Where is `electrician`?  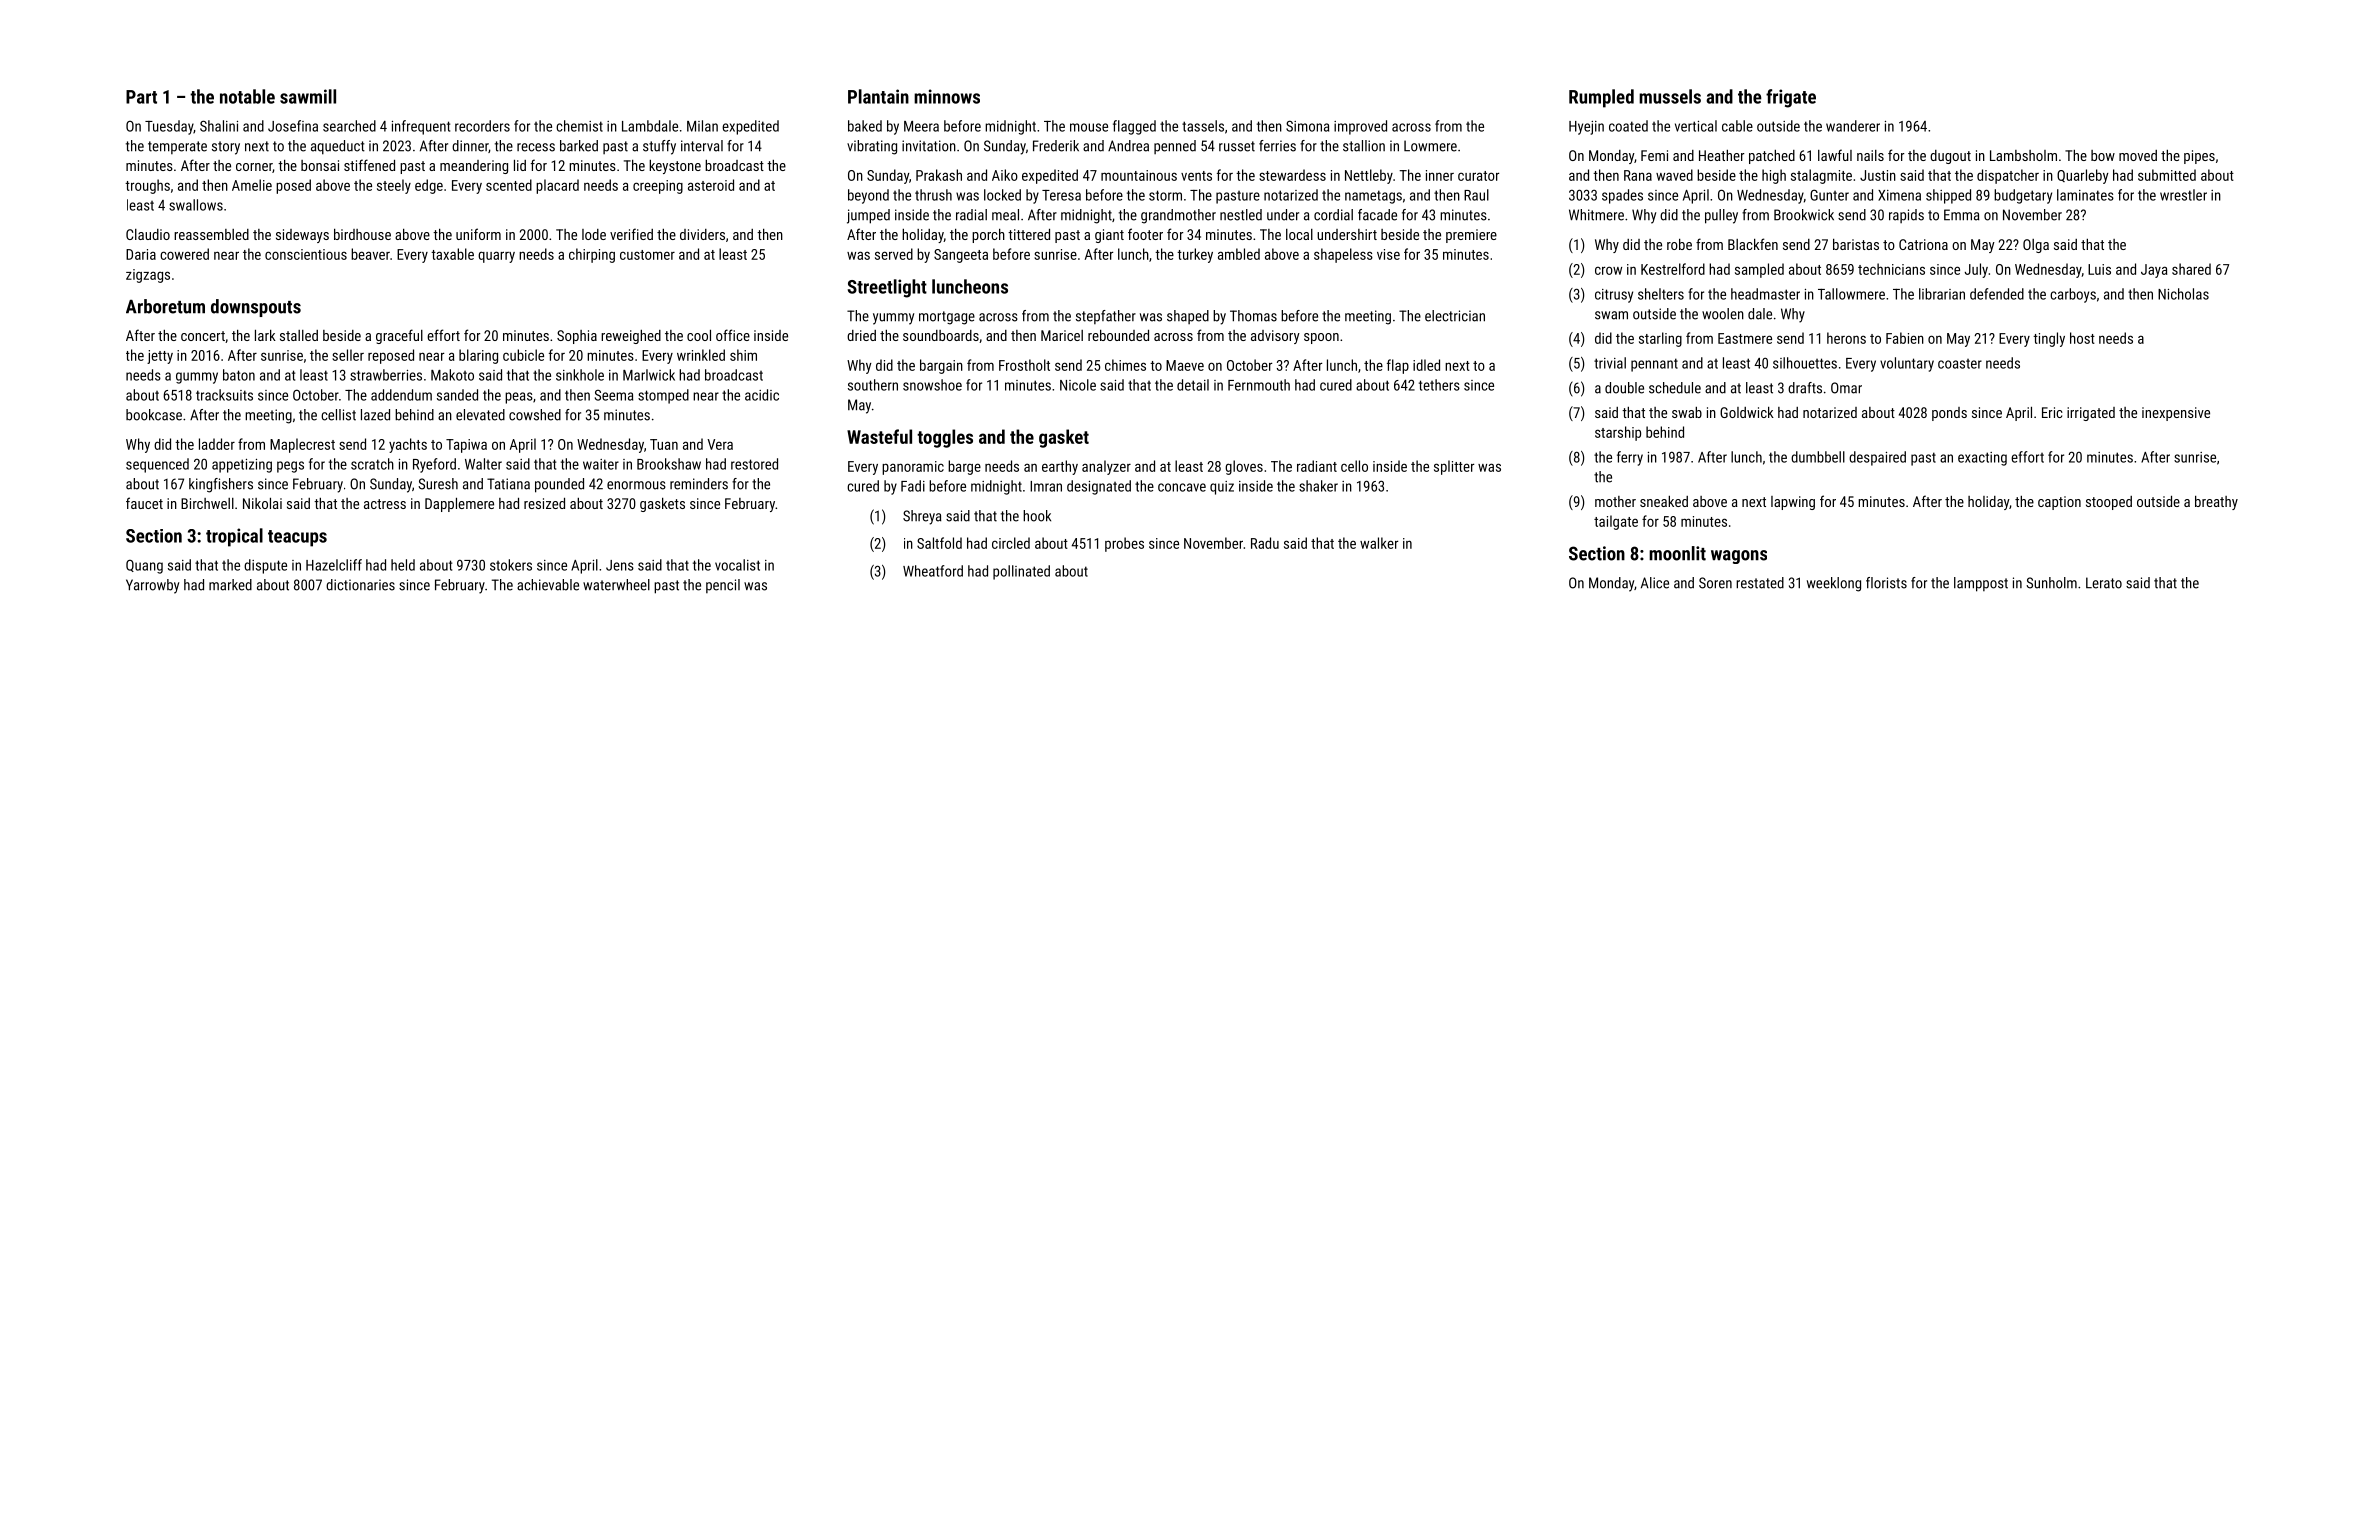
electrician is located at coordinates (1455, 316).
